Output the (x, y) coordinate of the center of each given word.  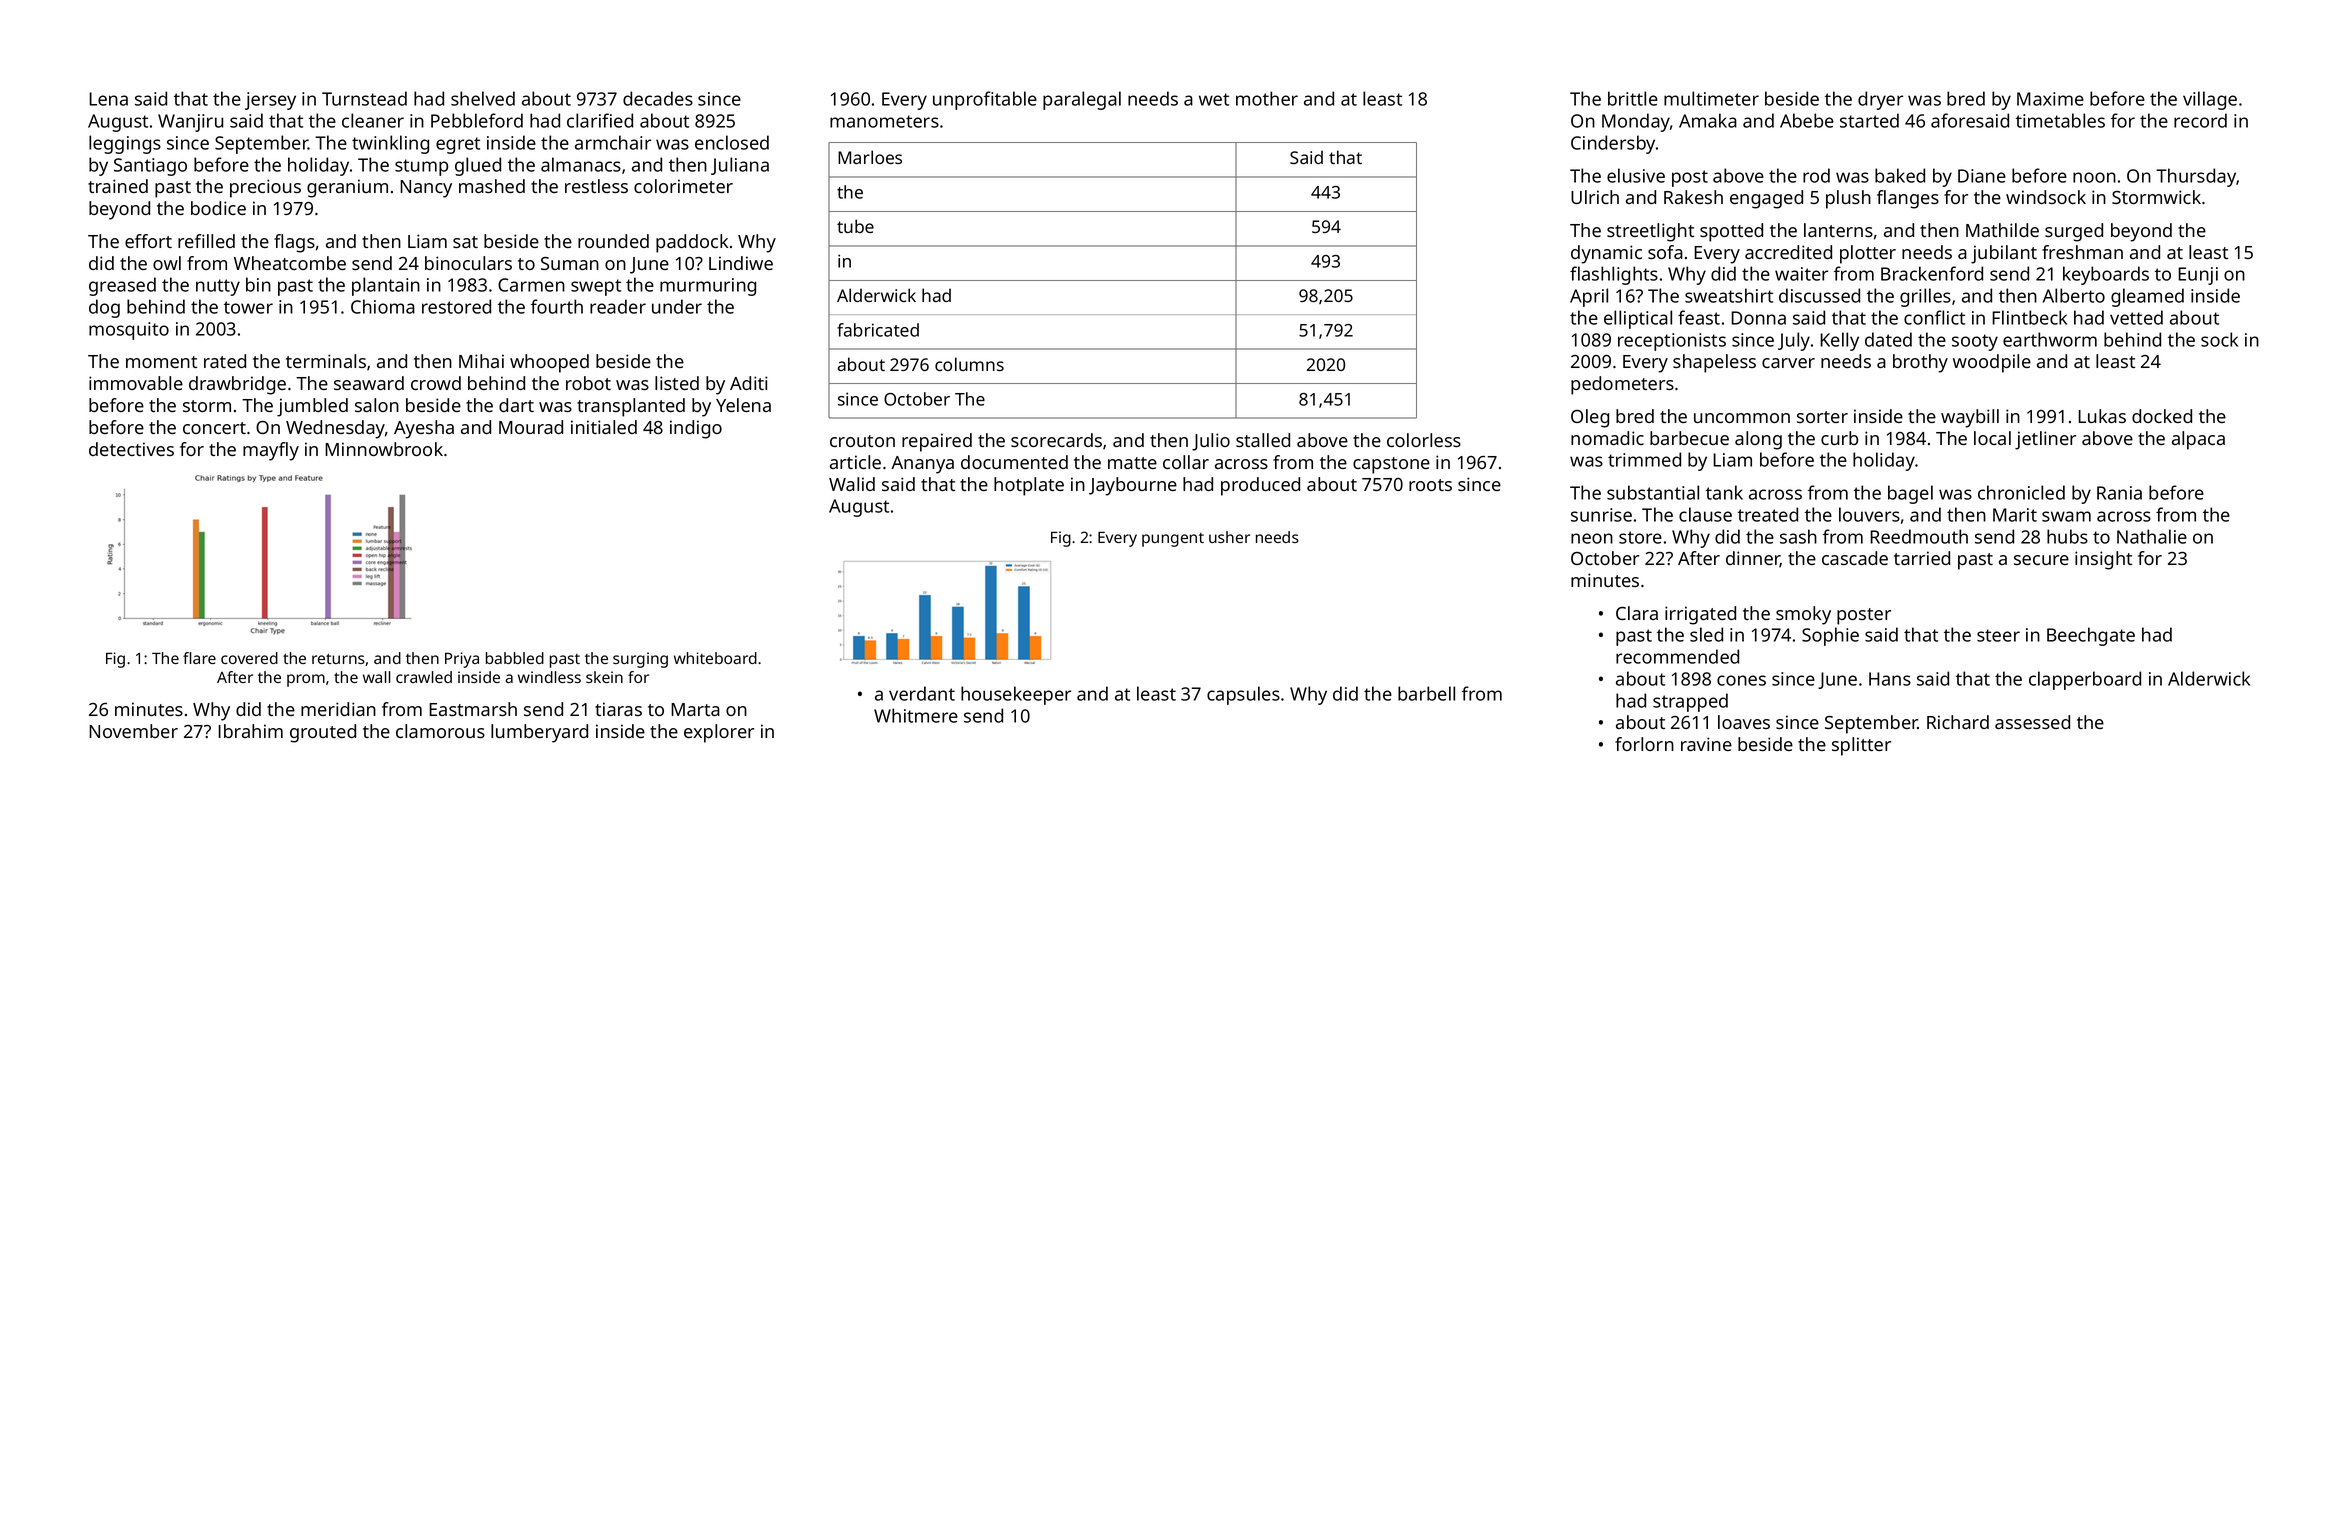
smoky (1803, 615)
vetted (2136, 317)
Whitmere (916, 715)
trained (118, 186)
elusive (1636, 175)
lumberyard (539, 733)
